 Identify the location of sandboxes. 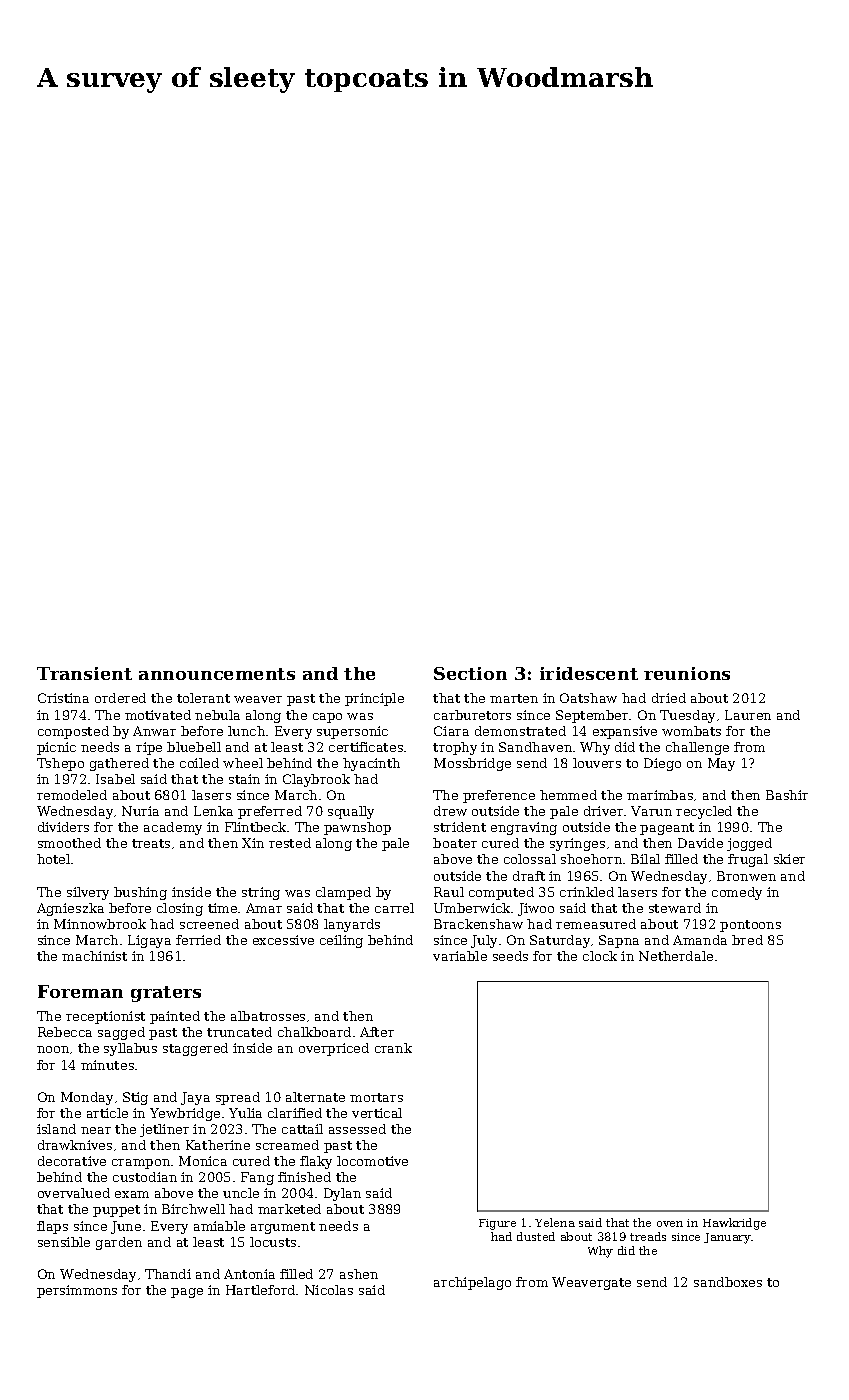
(728, 1282).
